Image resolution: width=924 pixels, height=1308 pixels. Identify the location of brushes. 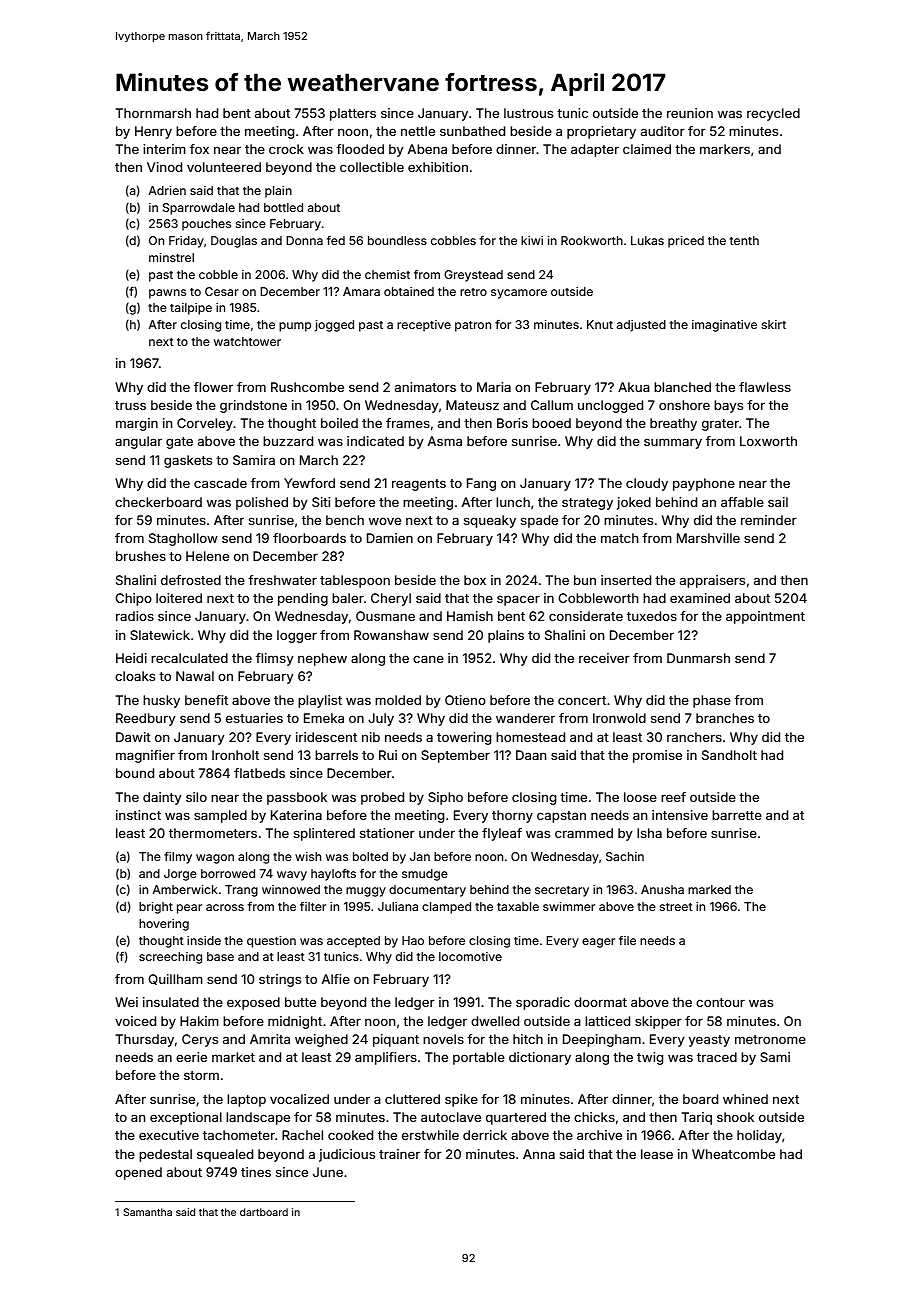
(141, 556).
